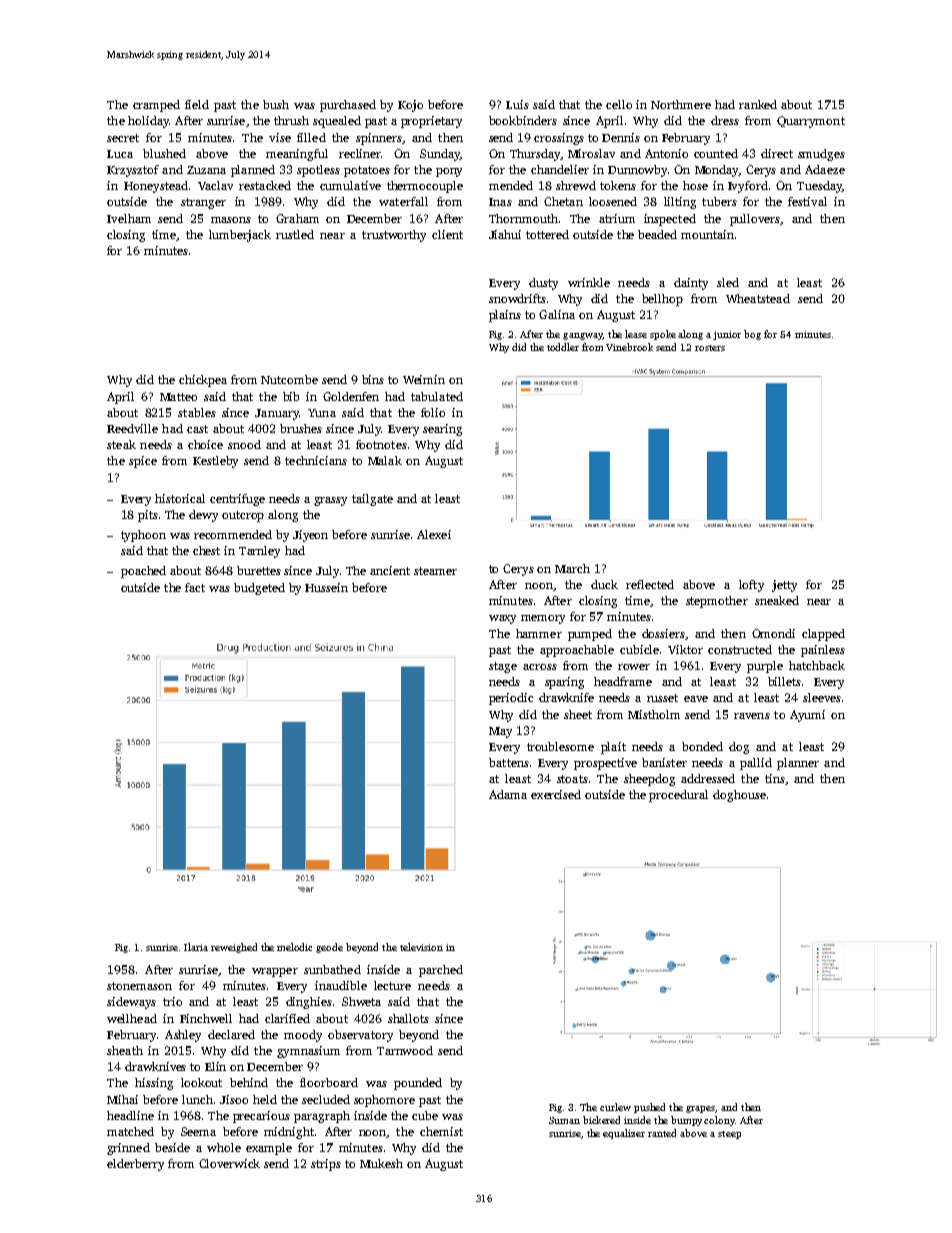 The image size is (952, 1233). Describe the element at coordinates (564, 1120) in the image. I see `Suman` at that location.
